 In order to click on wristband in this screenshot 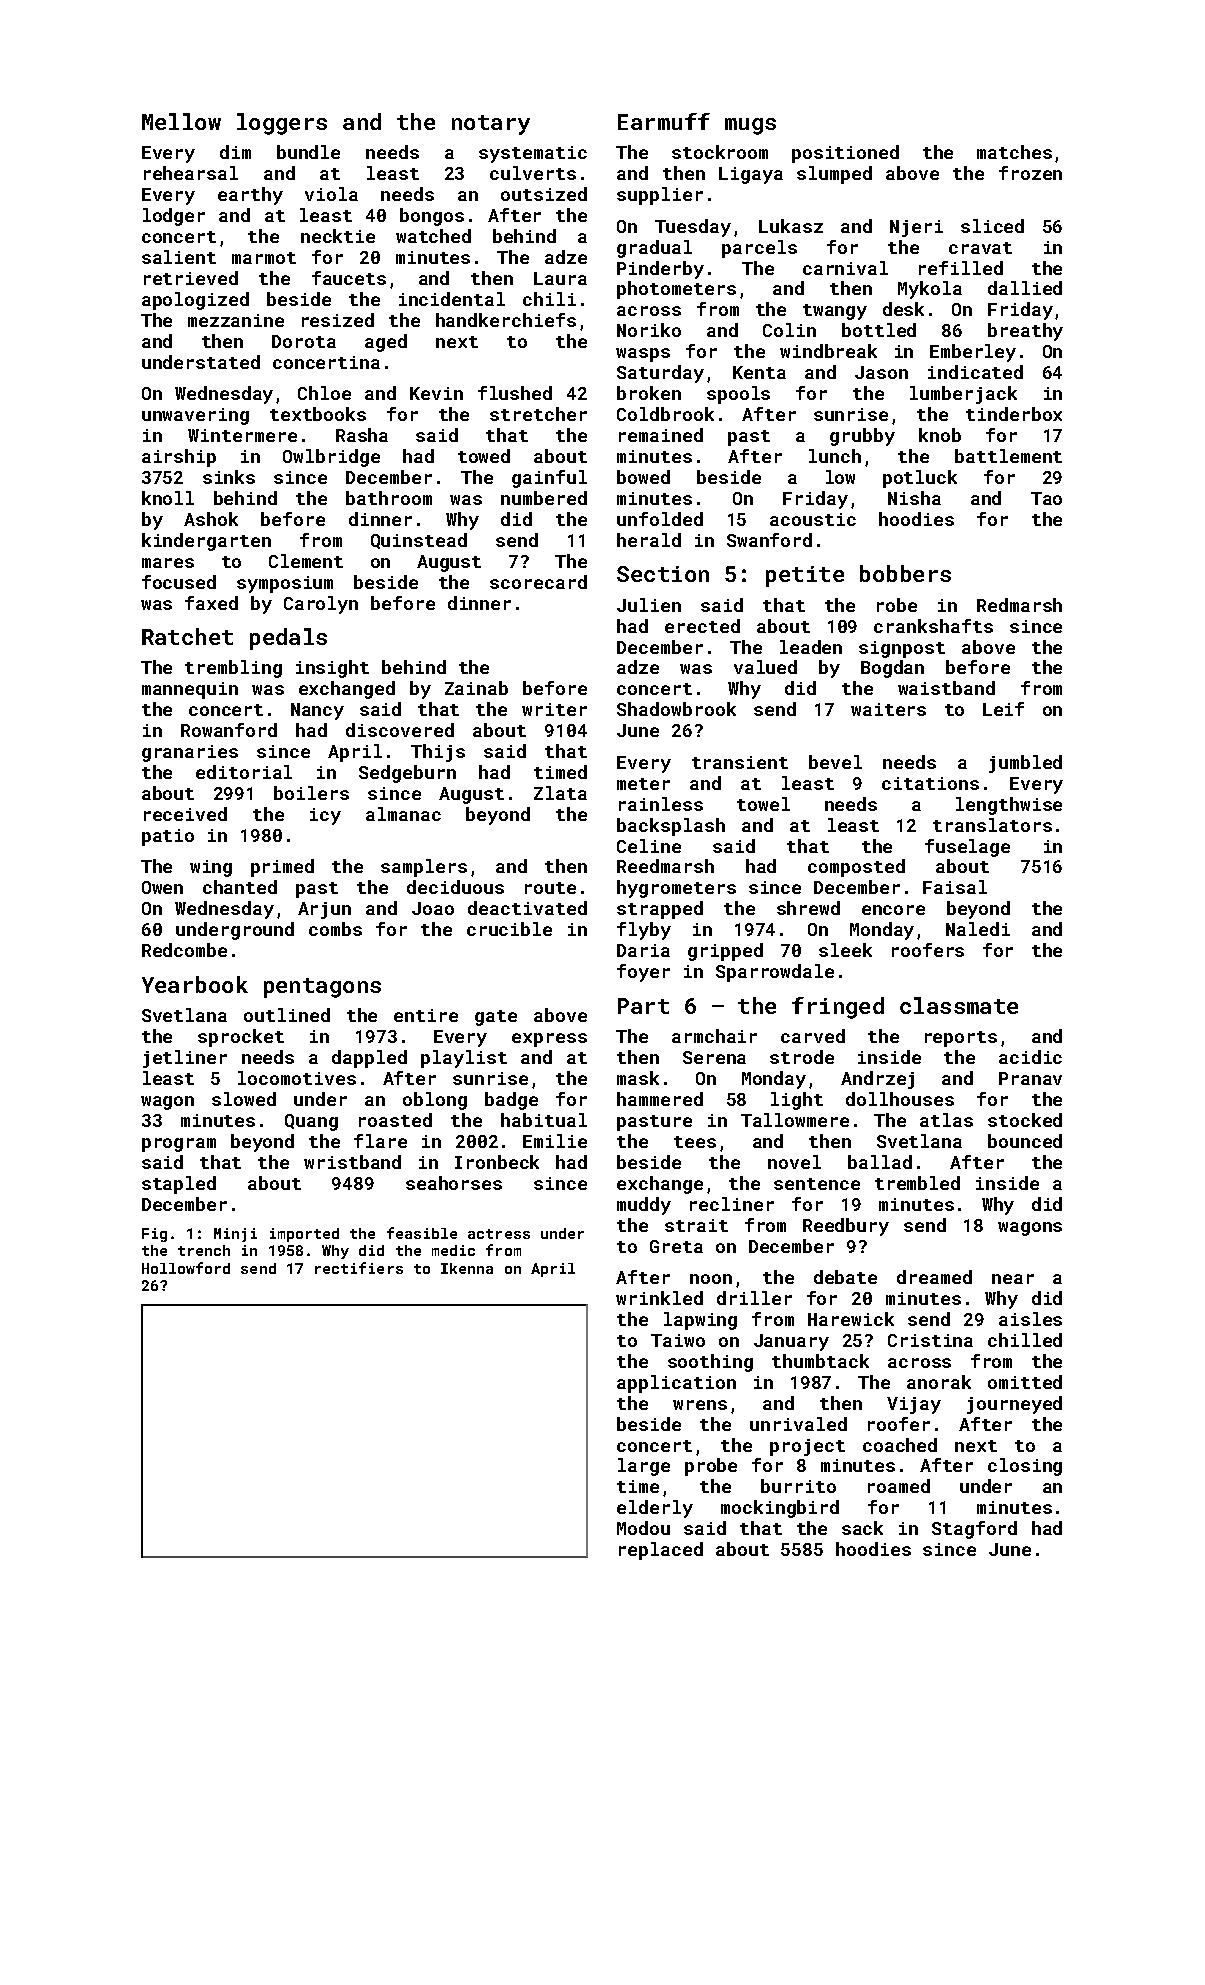, I will do `click(352, 1162)`.
